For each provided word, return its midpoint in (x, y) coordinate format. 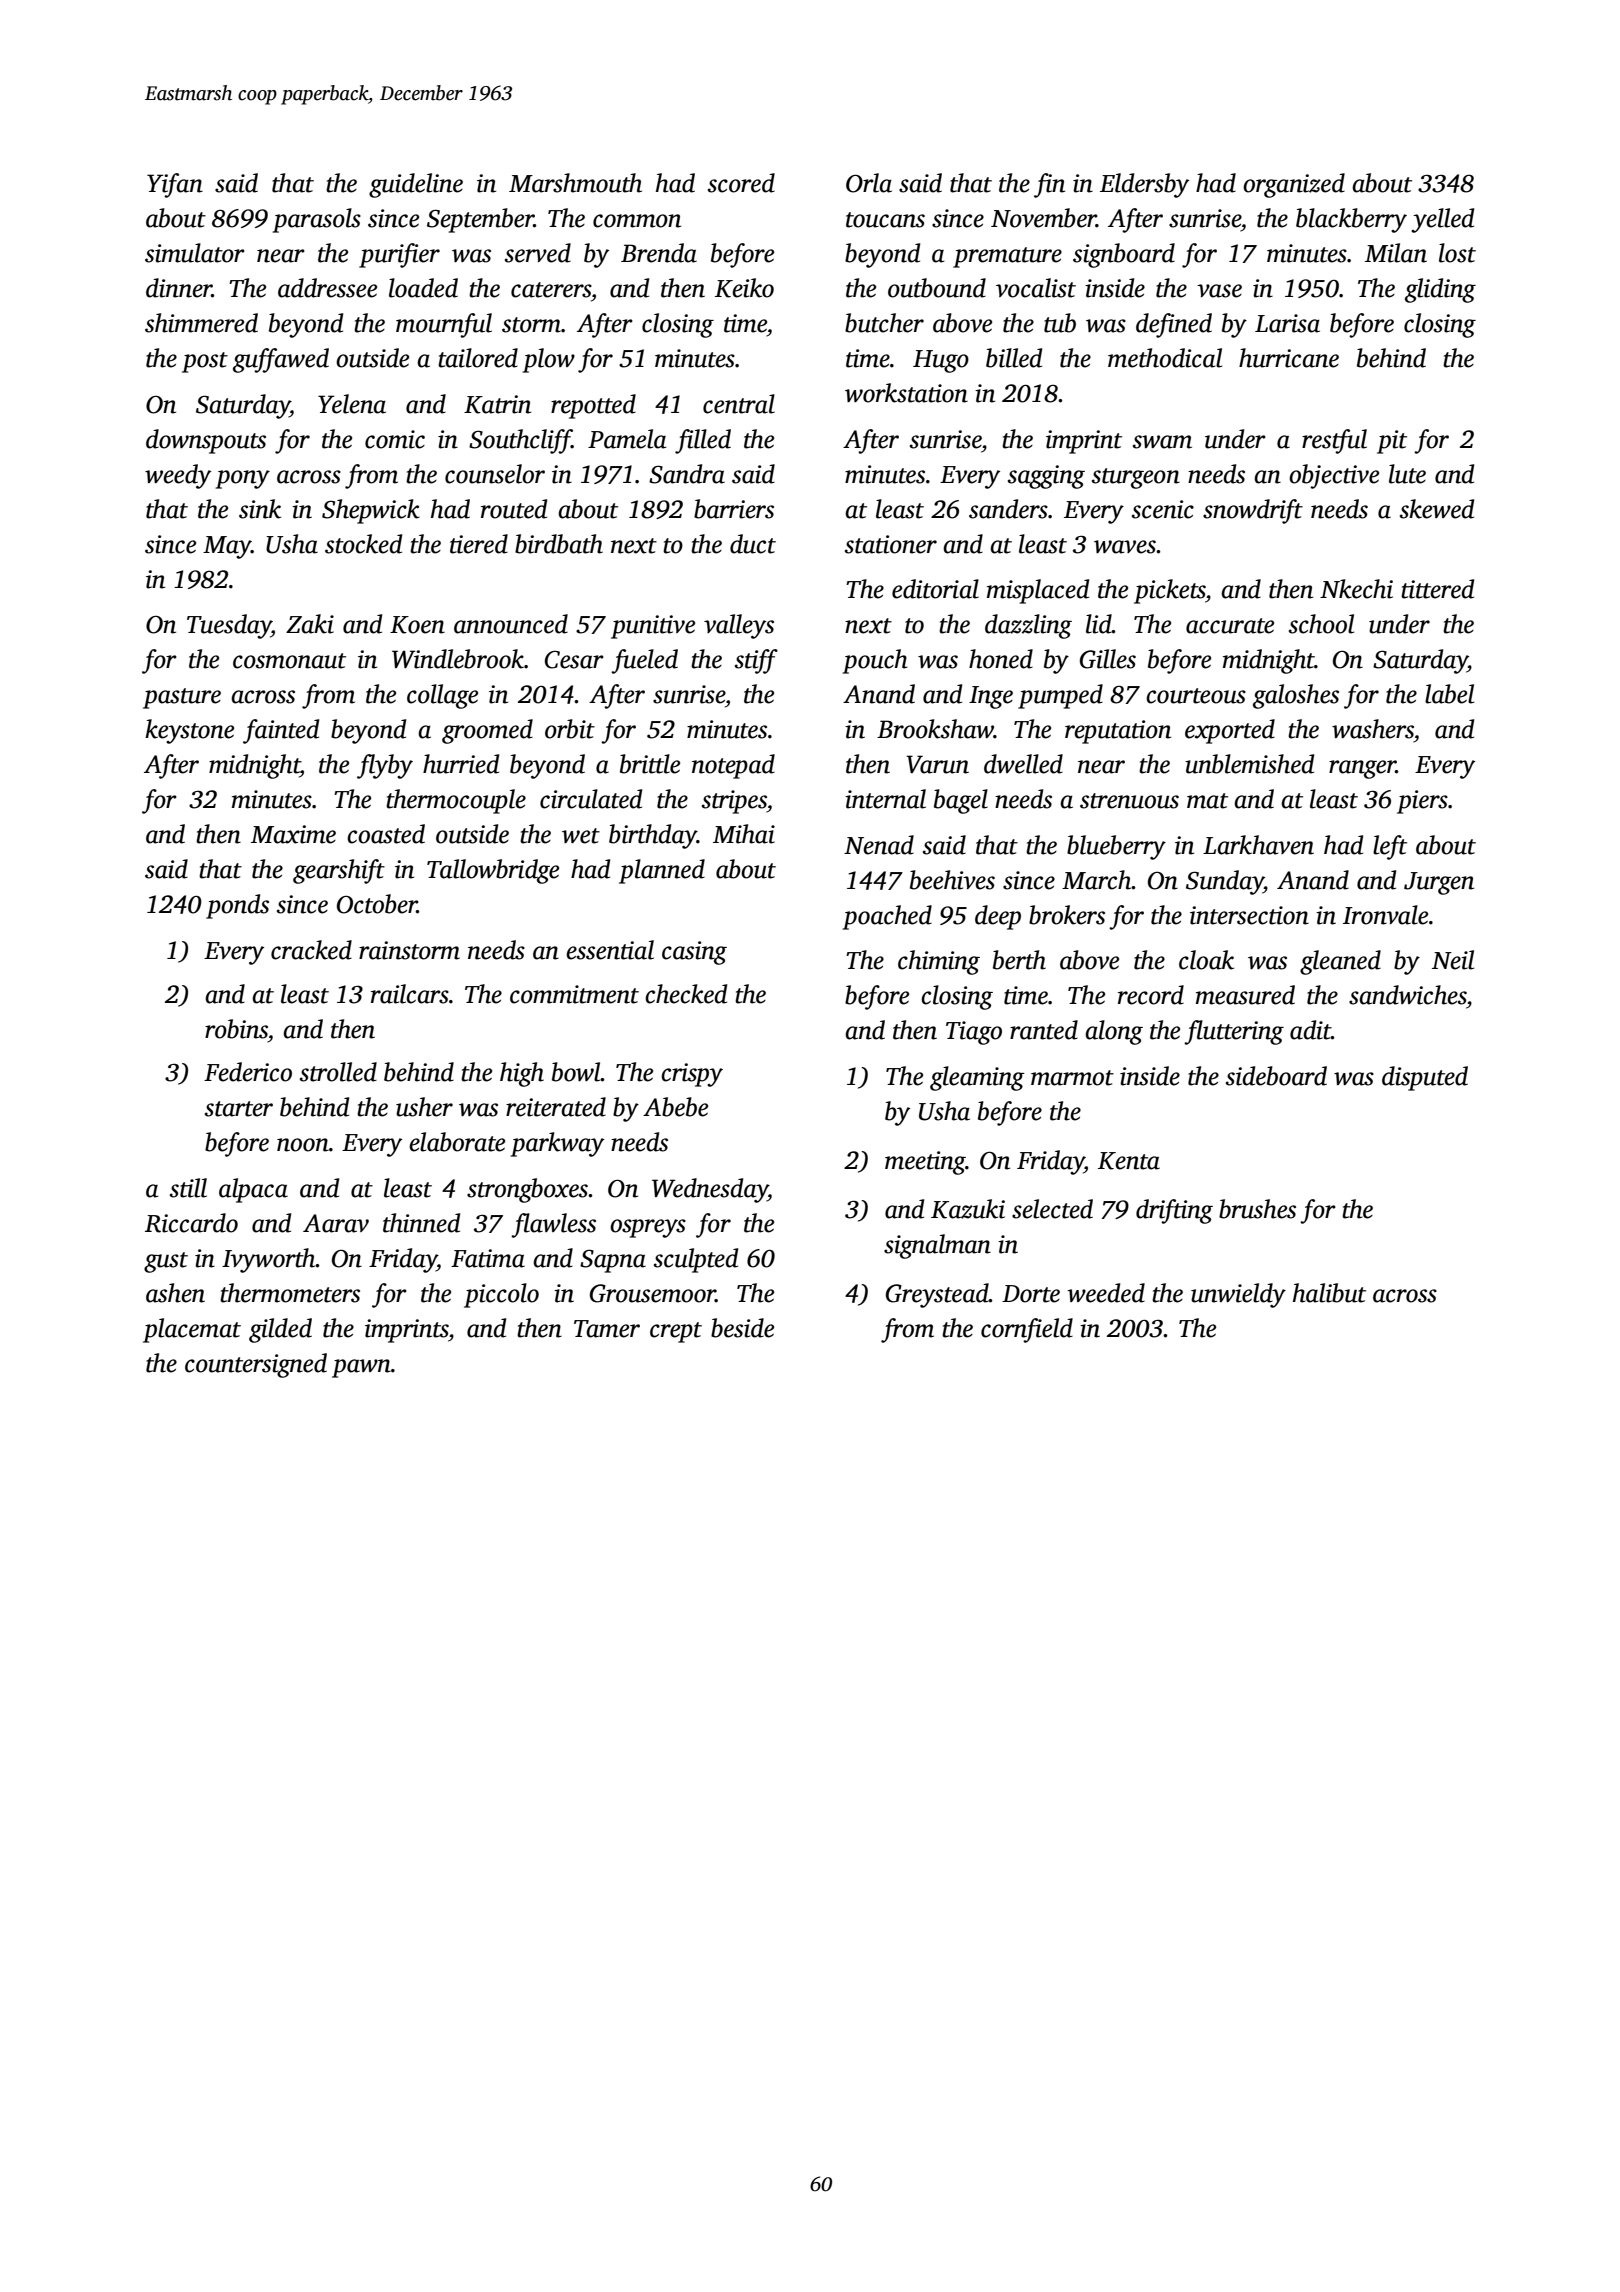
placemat (192, 1330)
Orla (869, 183)
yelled (1442, 220)
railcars (410, 994)
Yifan (175, 185)
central (739, 404)
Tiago (974, 1033)
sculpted (696, 1260)
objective (1334, 476)
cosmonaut (289, 661)
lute (1407, 474)
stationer (891, 544)
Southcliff (520, 441)
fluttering (1234, 1032)
